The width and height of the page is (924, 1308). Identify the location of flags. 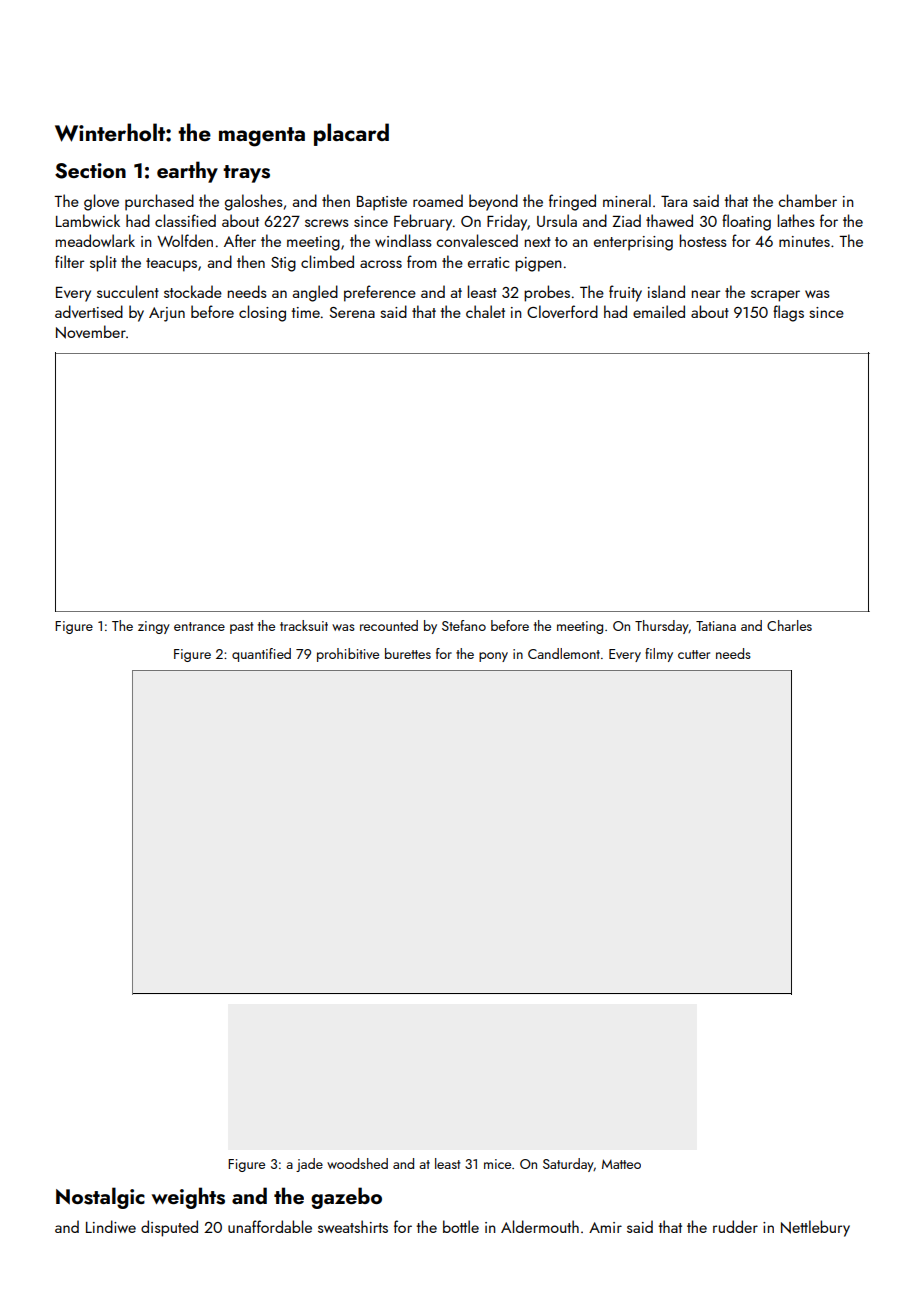
(788, 313).
